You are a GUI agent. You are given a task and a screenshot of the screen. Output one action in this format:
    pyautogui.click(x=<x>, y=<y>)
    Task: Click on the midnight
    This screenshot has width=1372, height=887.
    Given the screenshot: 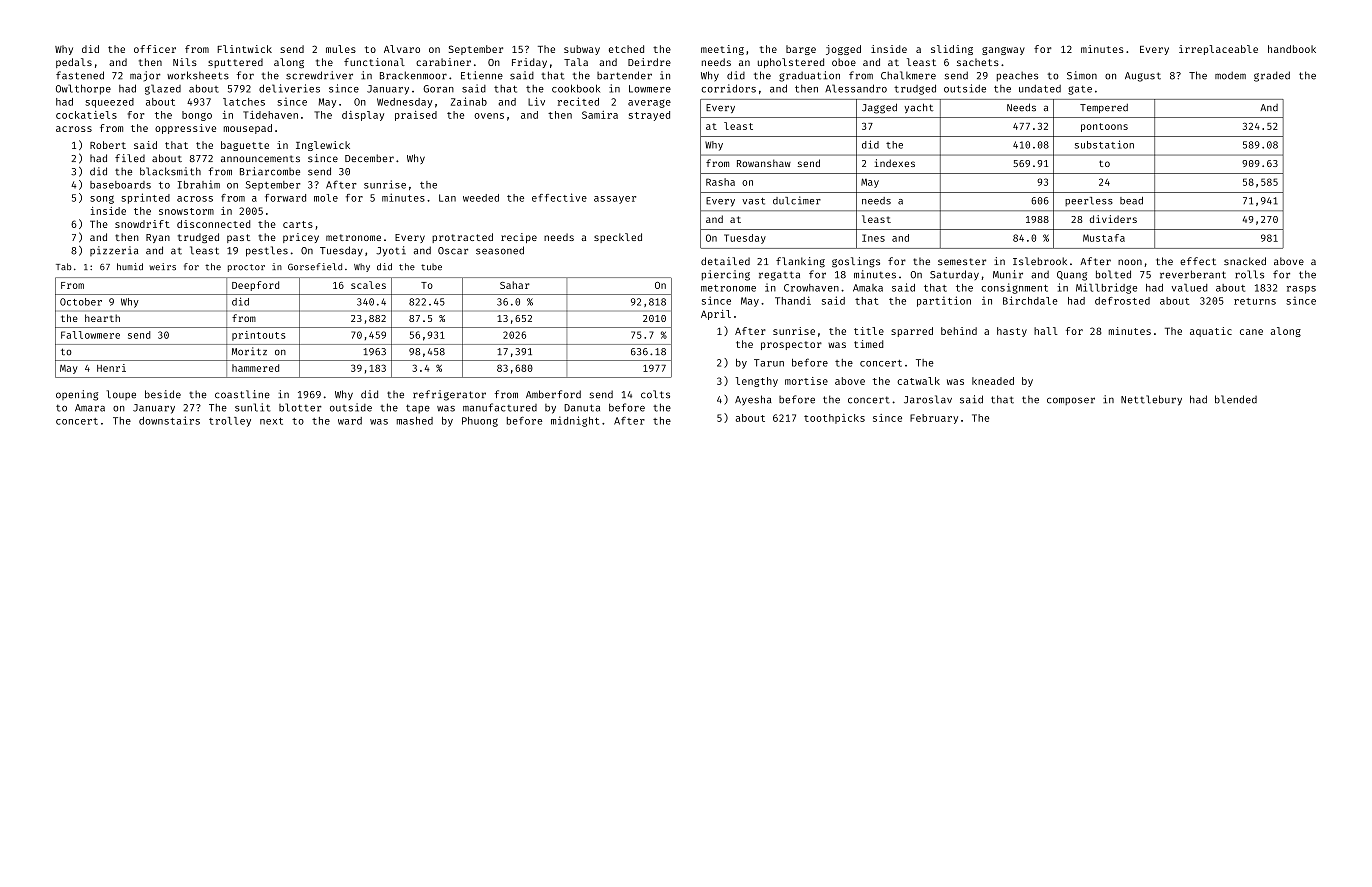 What is the action you would take?
    pyautogui.click(x=575, y=421)
